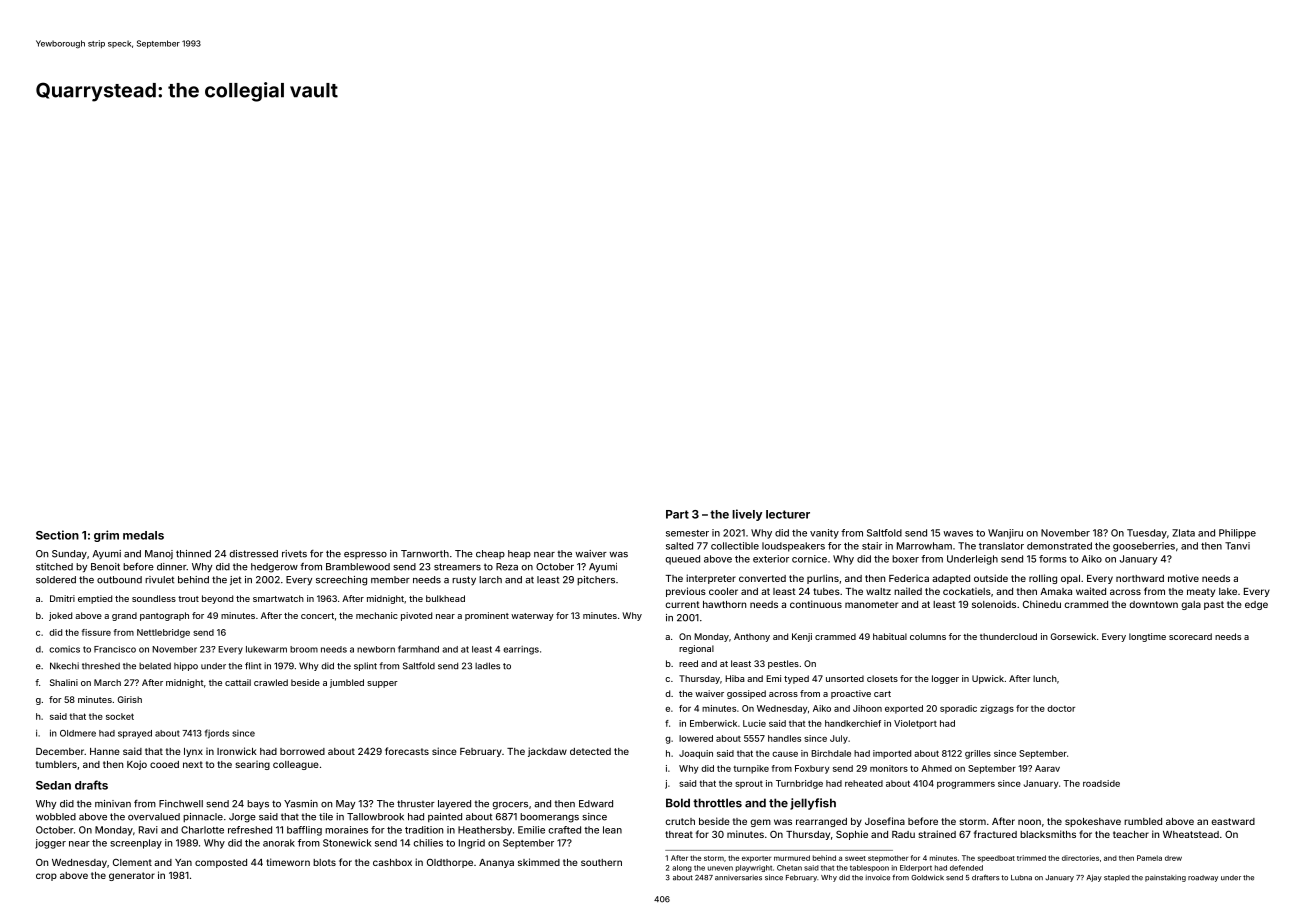  I want to click on grilles, so click(978, 754).
